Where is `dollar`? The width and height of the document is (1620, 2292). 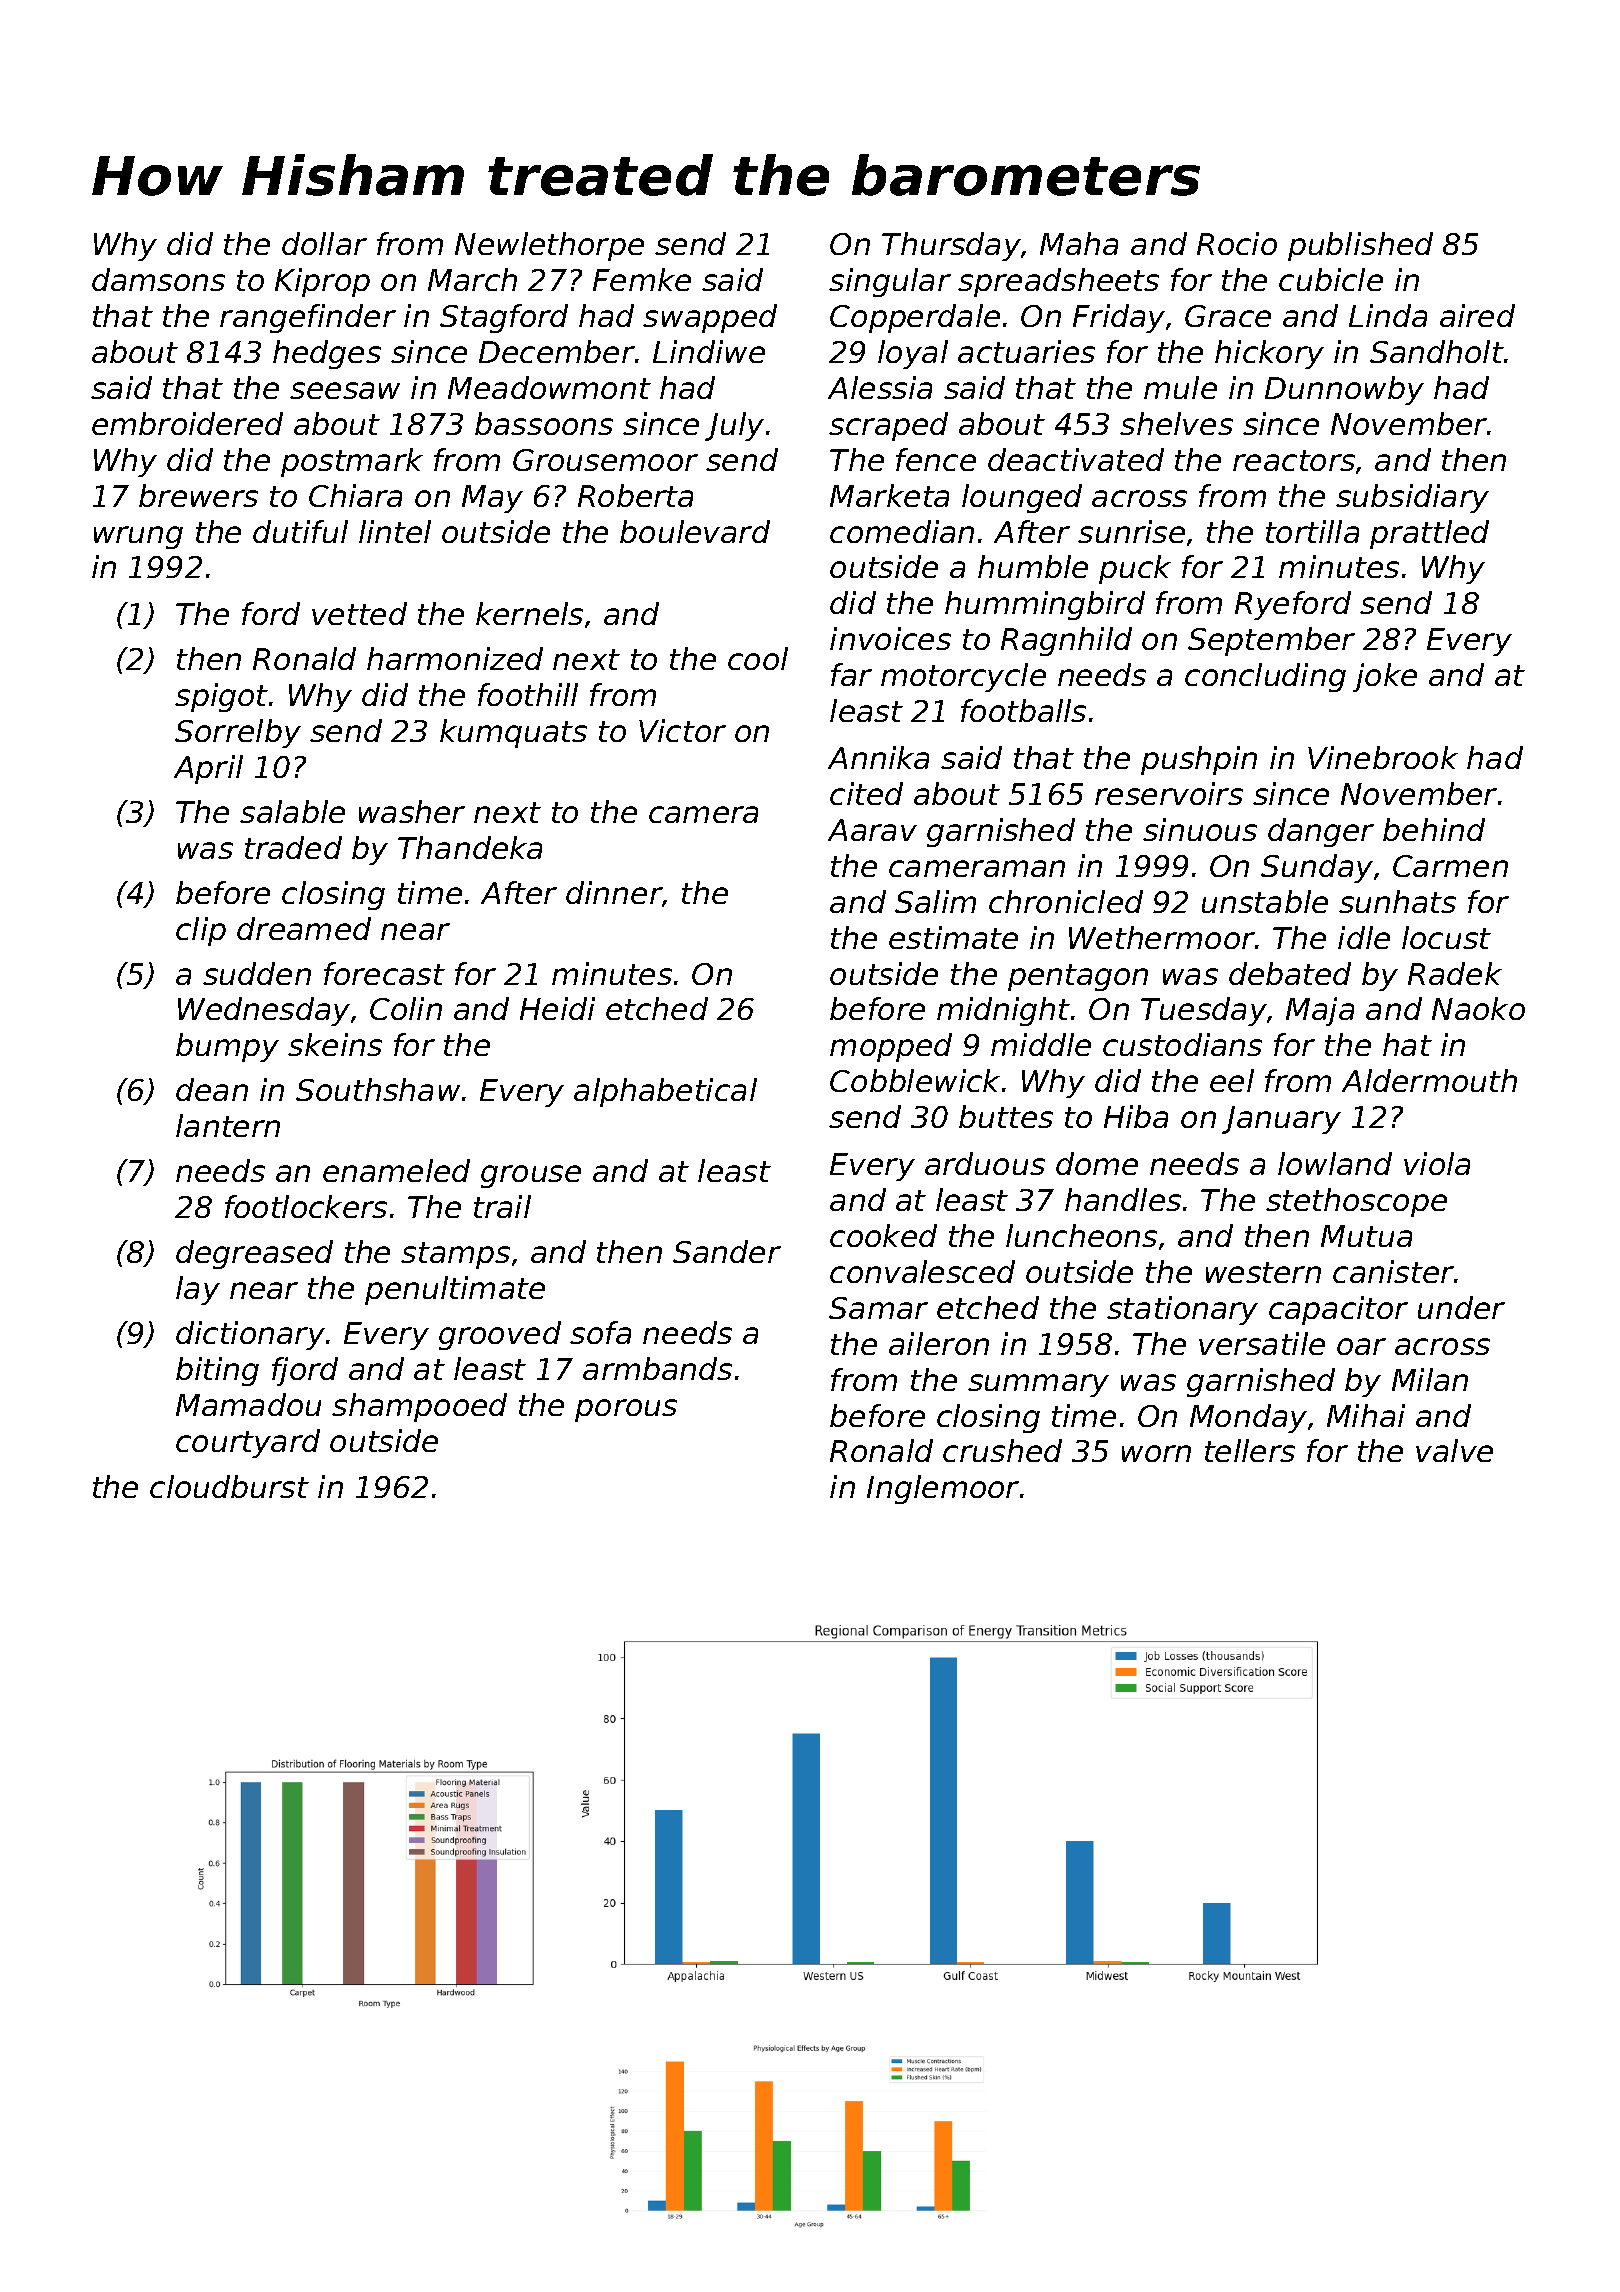 dollar is located at coordinates (324, 243).
